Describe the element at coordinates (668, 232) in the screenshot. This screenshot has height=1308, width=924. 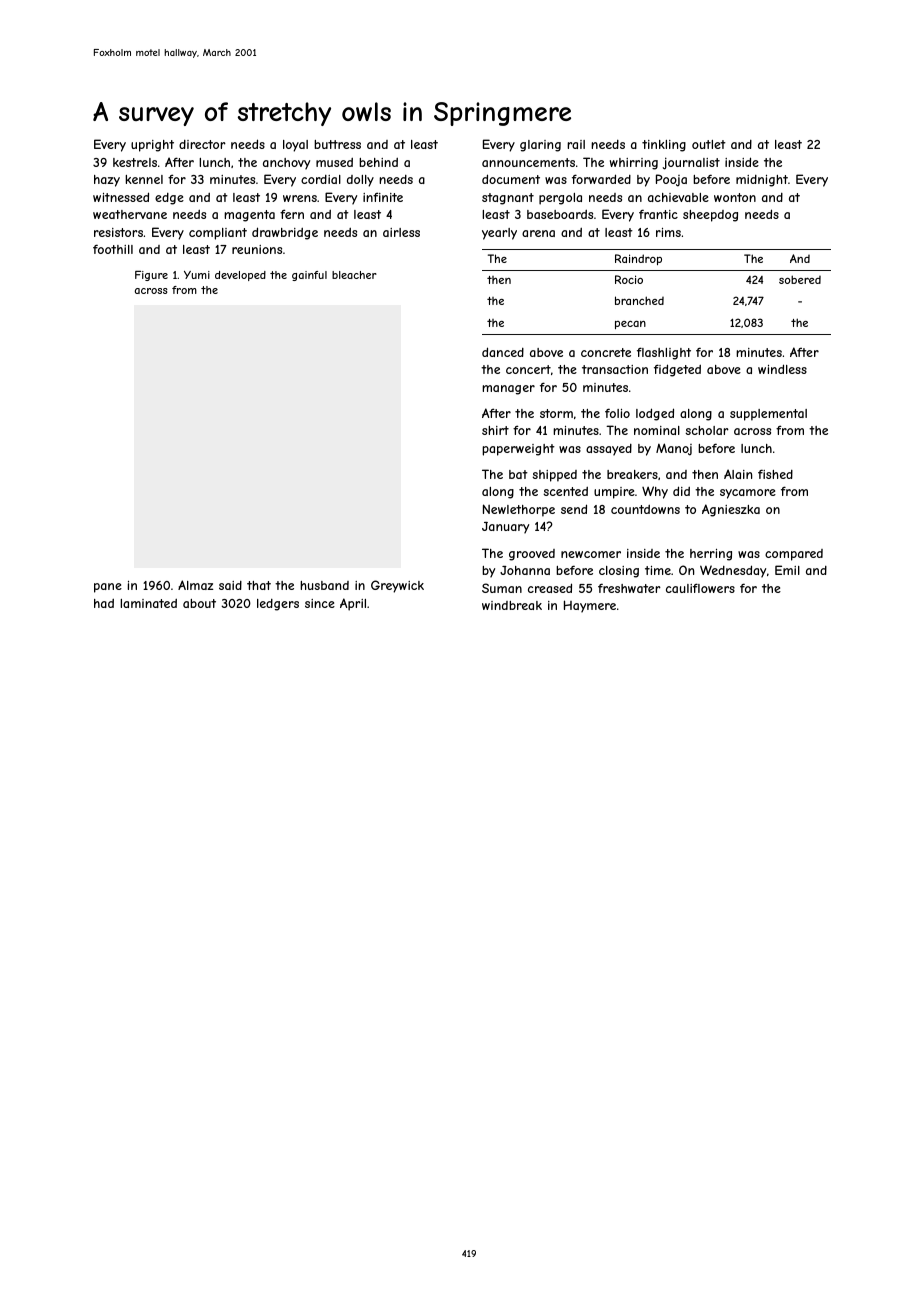
I see `rims` at that location.
